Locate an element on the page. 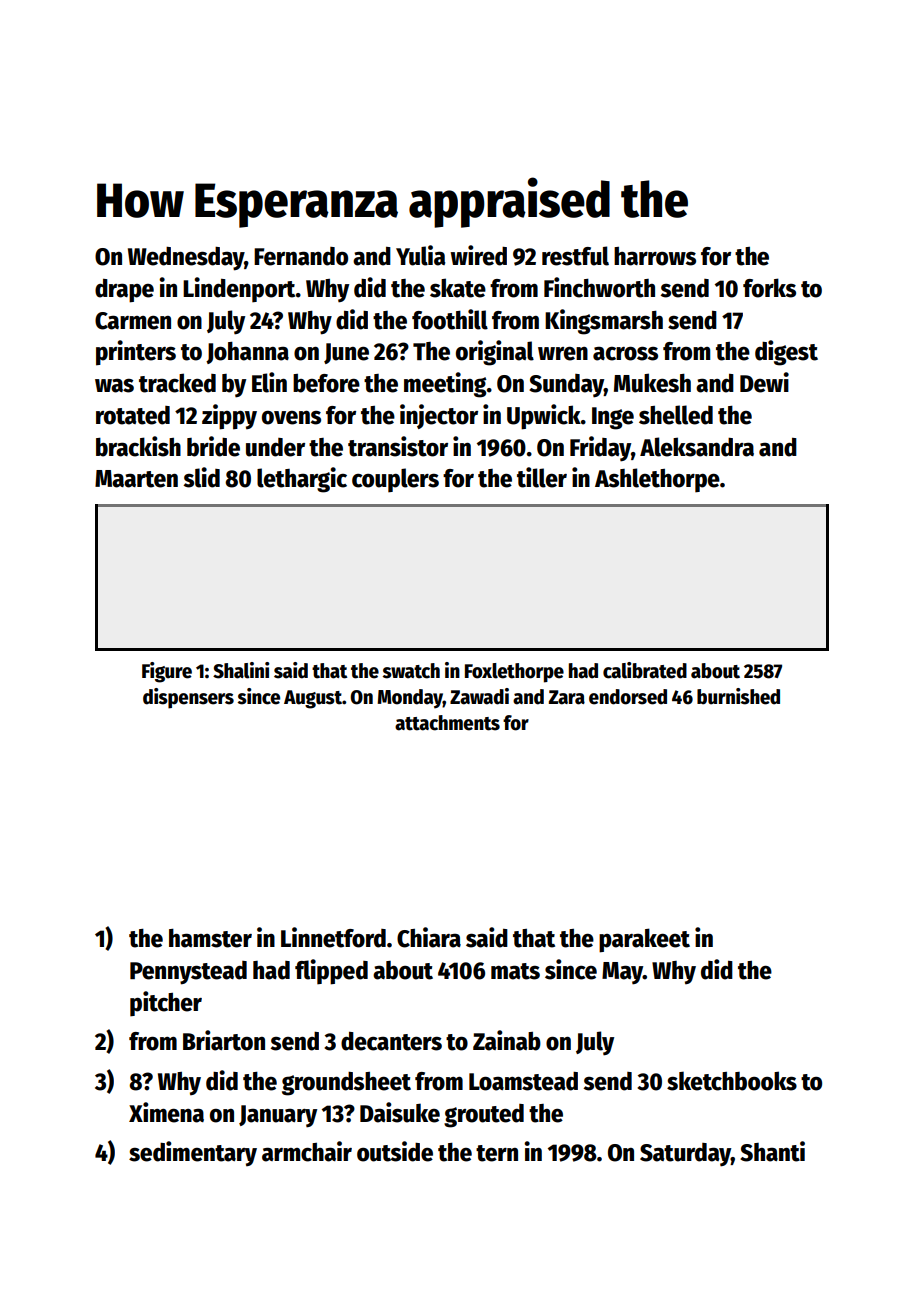 The width and height of the image is (924, 1311). Yulia is located at coordinates (420, 255).
